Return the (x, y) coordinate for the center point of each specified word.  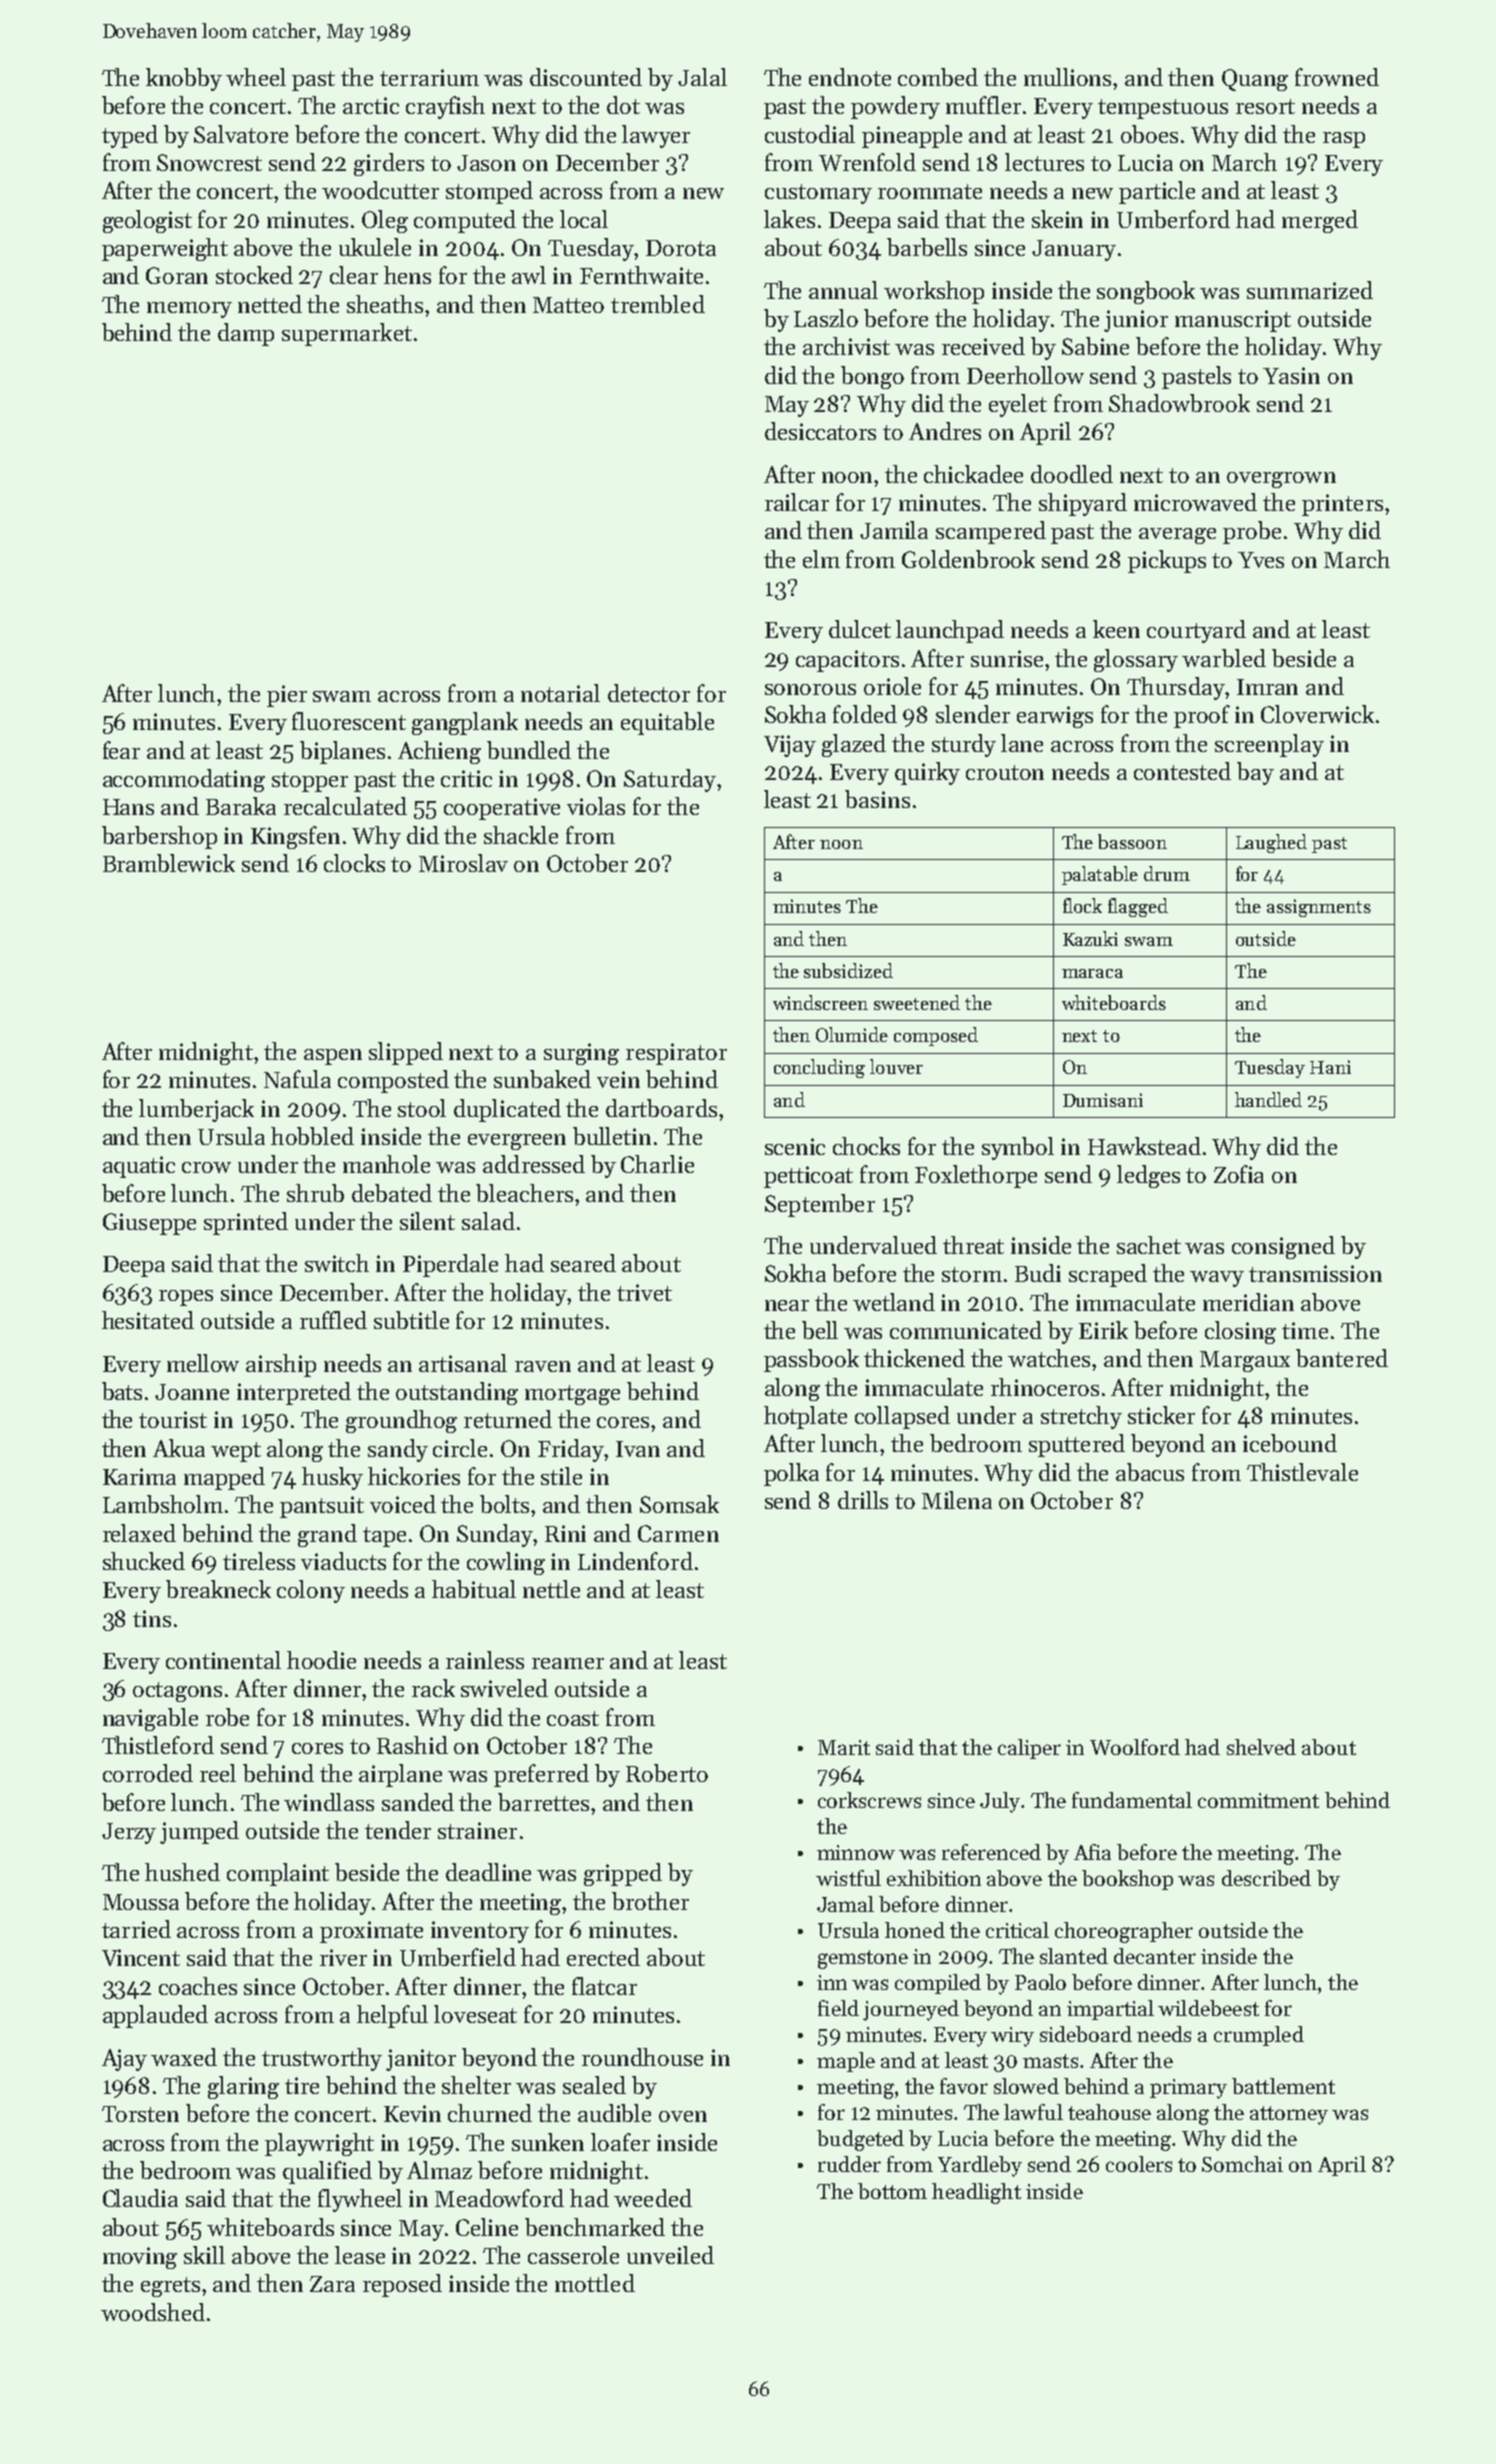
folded (865, 714)
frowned (1337, 77)
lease (360, 2255)
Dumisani (1103, 1100)
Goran (177, 275)
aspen (333, 1057)
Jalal (702, 77)
